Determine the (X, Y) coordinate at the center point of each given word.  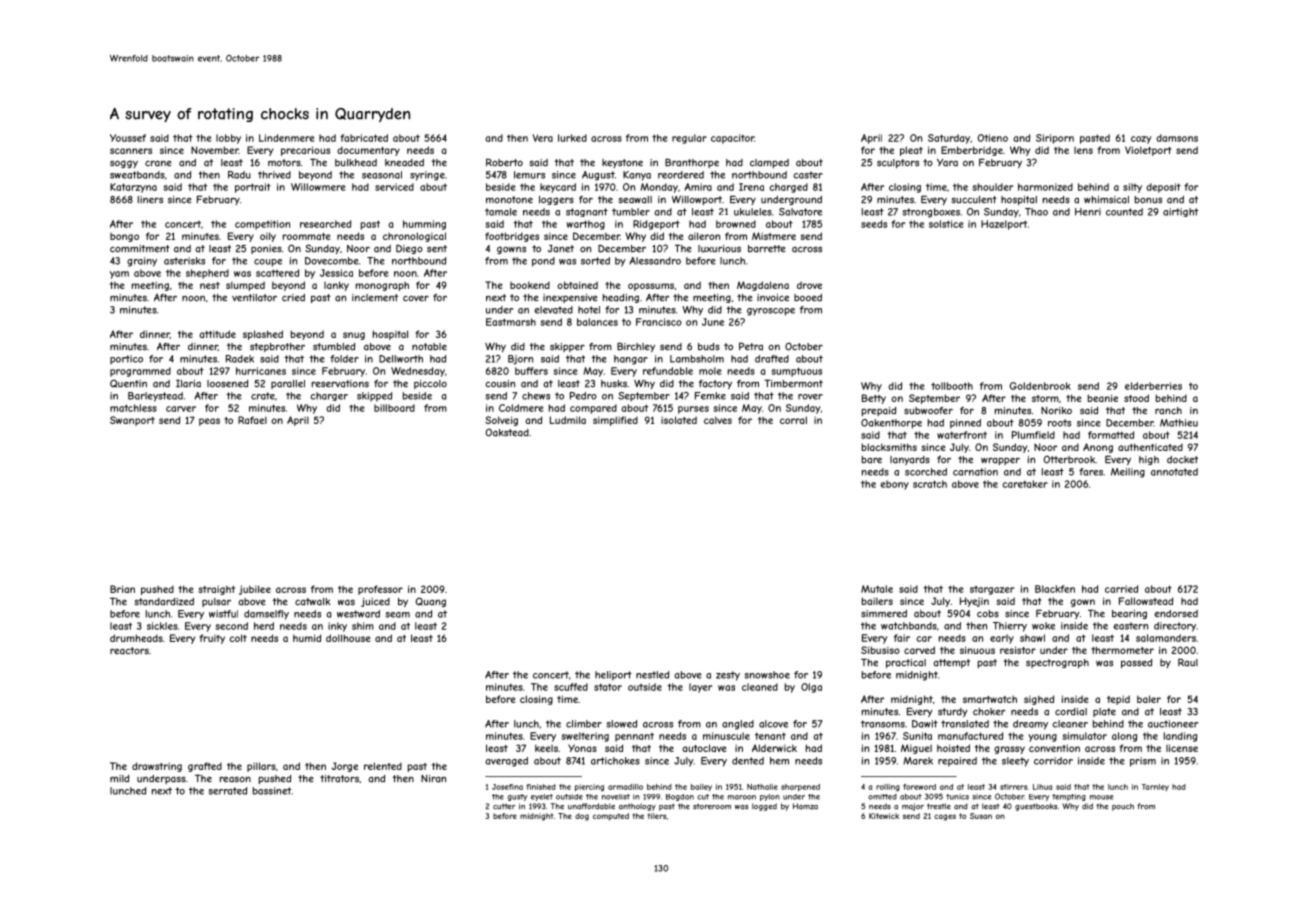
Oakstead (507, 432)
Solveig (501, 421)
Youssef (128, 138)
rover (810, 397)
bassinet (272, 791)
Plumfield (1033, 435)
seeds (874, 224)
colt (238, 638)
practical (906, 663)
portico (126, 360)
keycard (558, 188)
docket (1182, 460)
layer (700, 688)
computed (611, 817)
